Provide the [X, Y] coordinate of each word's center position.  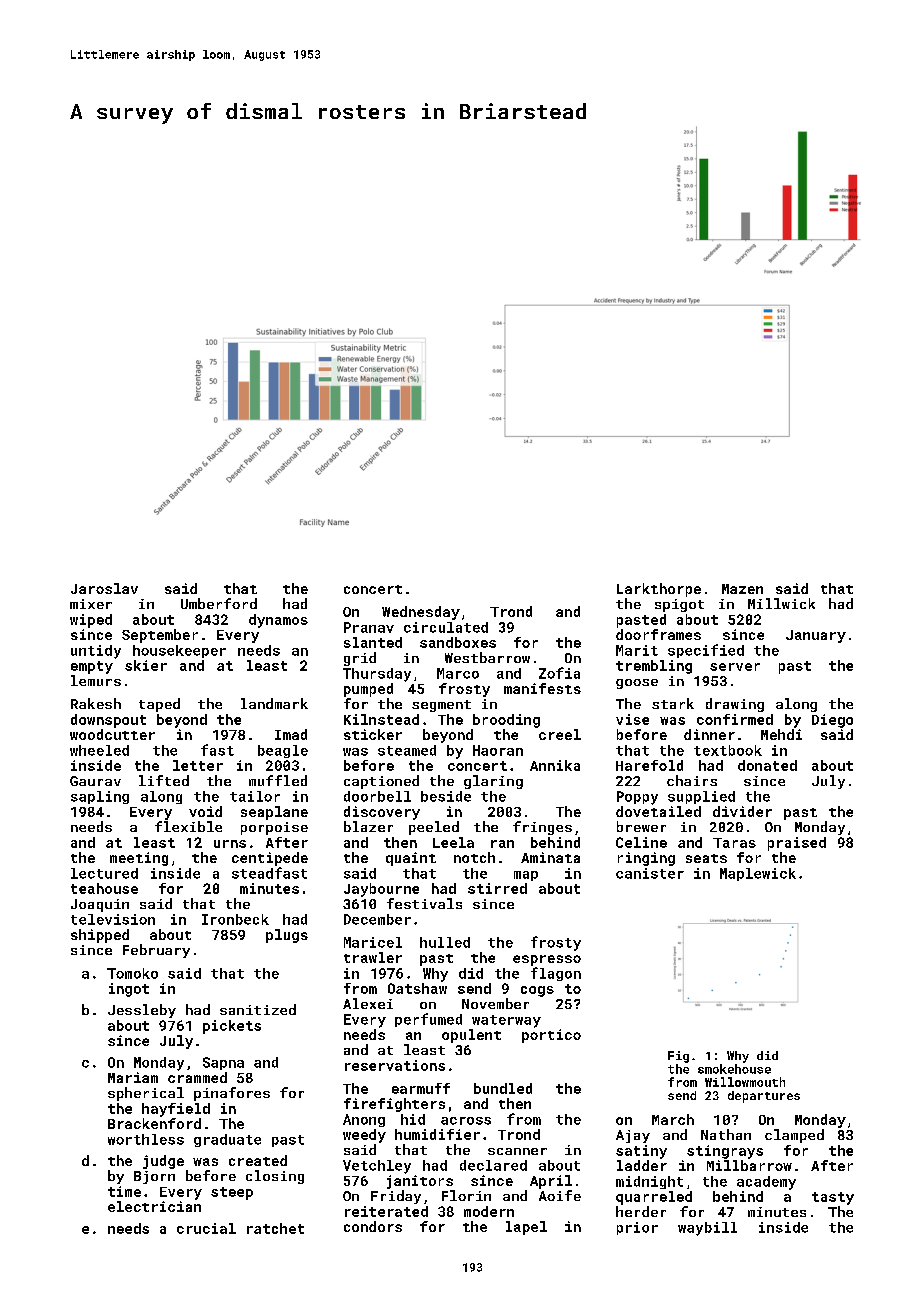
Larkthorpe [659, 590]
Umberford [219, 603]
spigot [679, 605]
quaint [411, 859]
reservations [395, 1065]
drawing [735, 705]
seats [706, 858]
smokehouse [734, 1069]
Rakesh [96, 703]
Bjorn [154, 1177]
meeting [139, 859]
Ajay [633, 1136]
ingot [129, 990]
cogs [537, 991]
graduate [227, 1140]
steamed [407, 750]
